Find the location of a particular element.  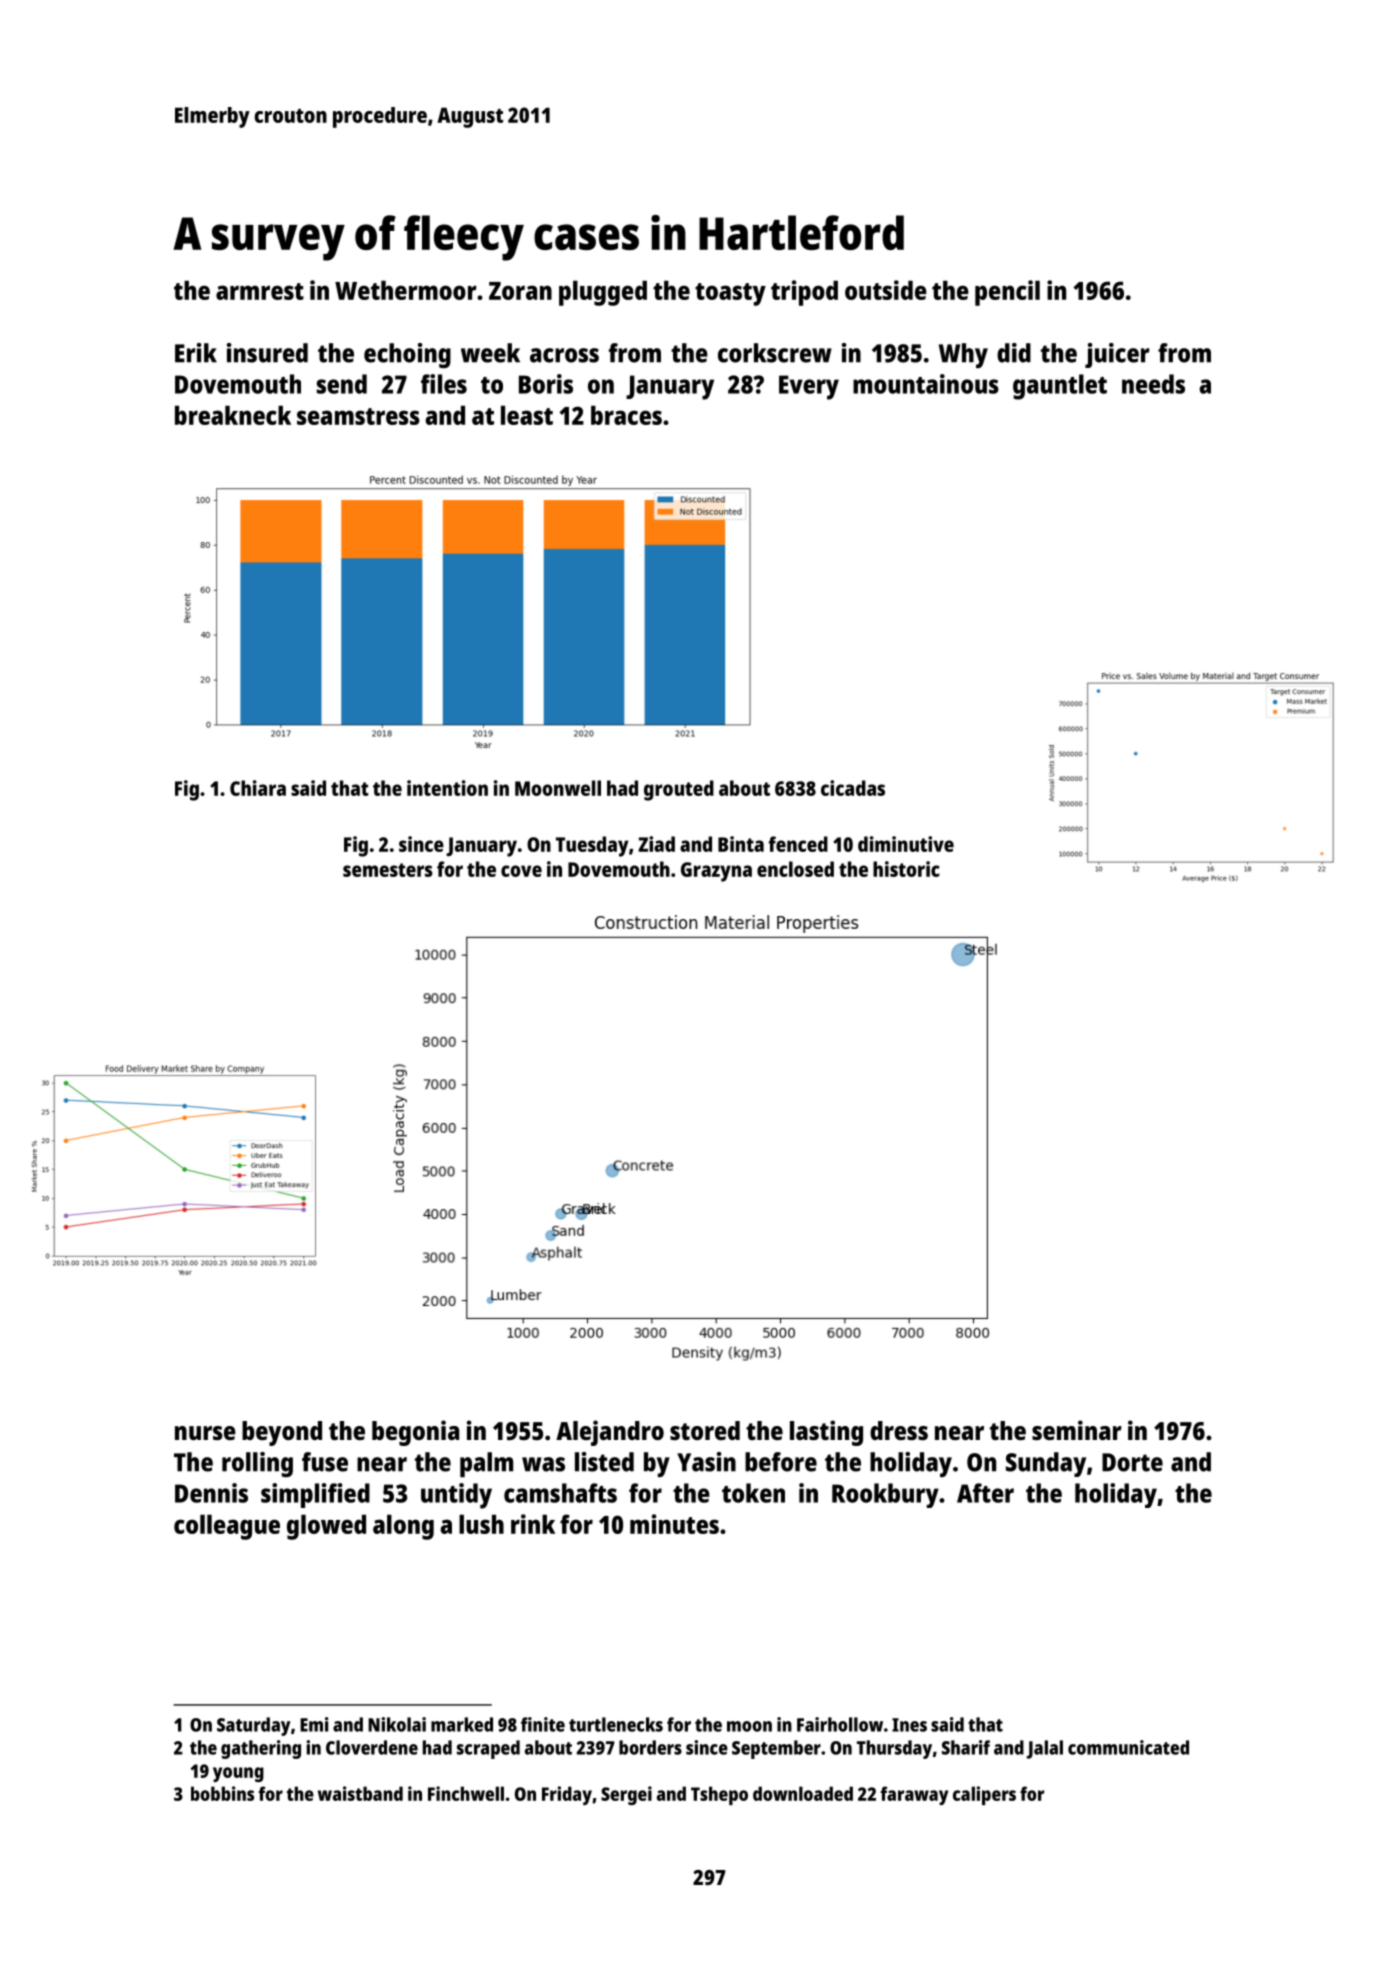

glowed is located at coordinates (326, 1527).
